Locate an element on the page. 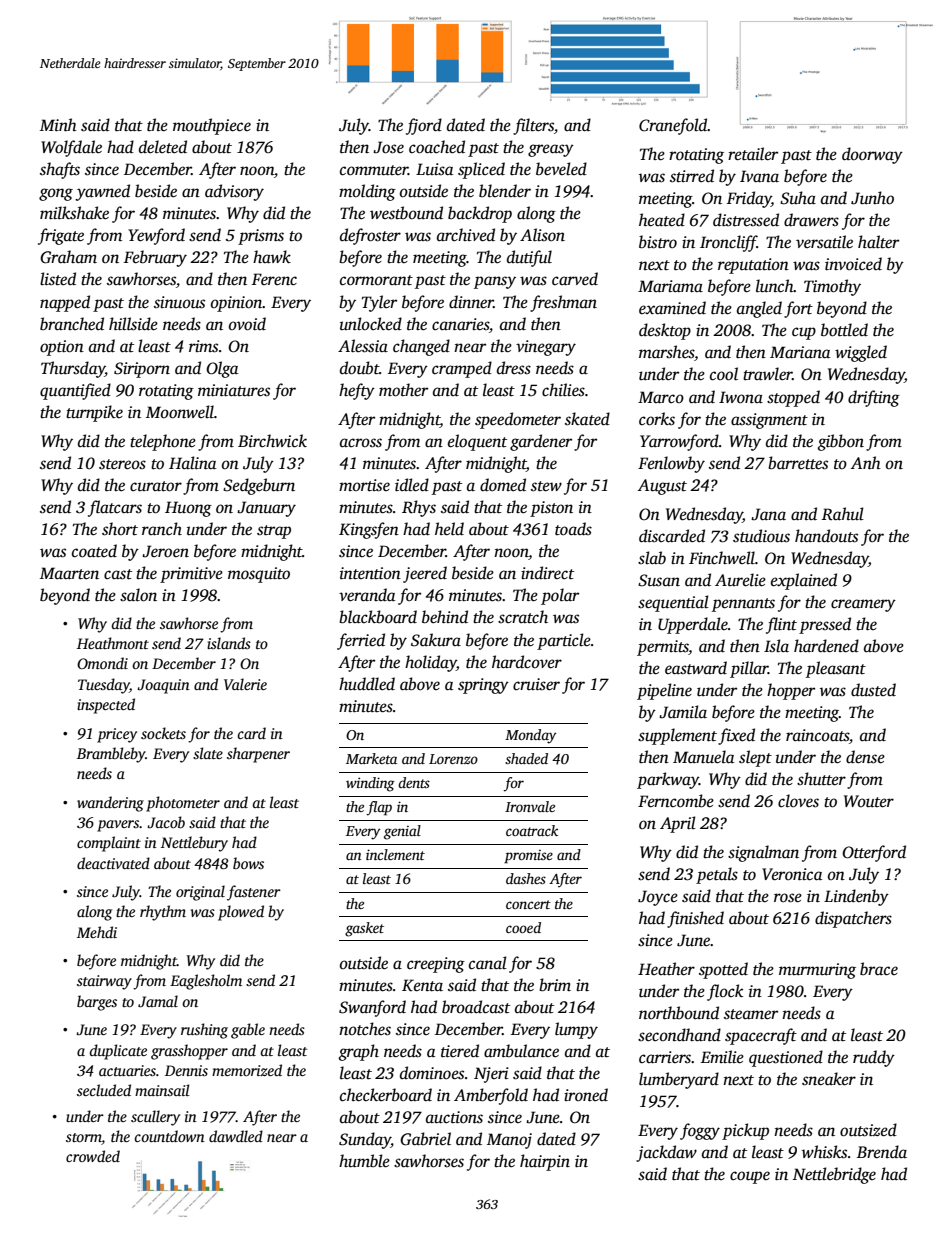 The height and width of the image is (1233, 952). hefty is located at coordinates (357, 391).
